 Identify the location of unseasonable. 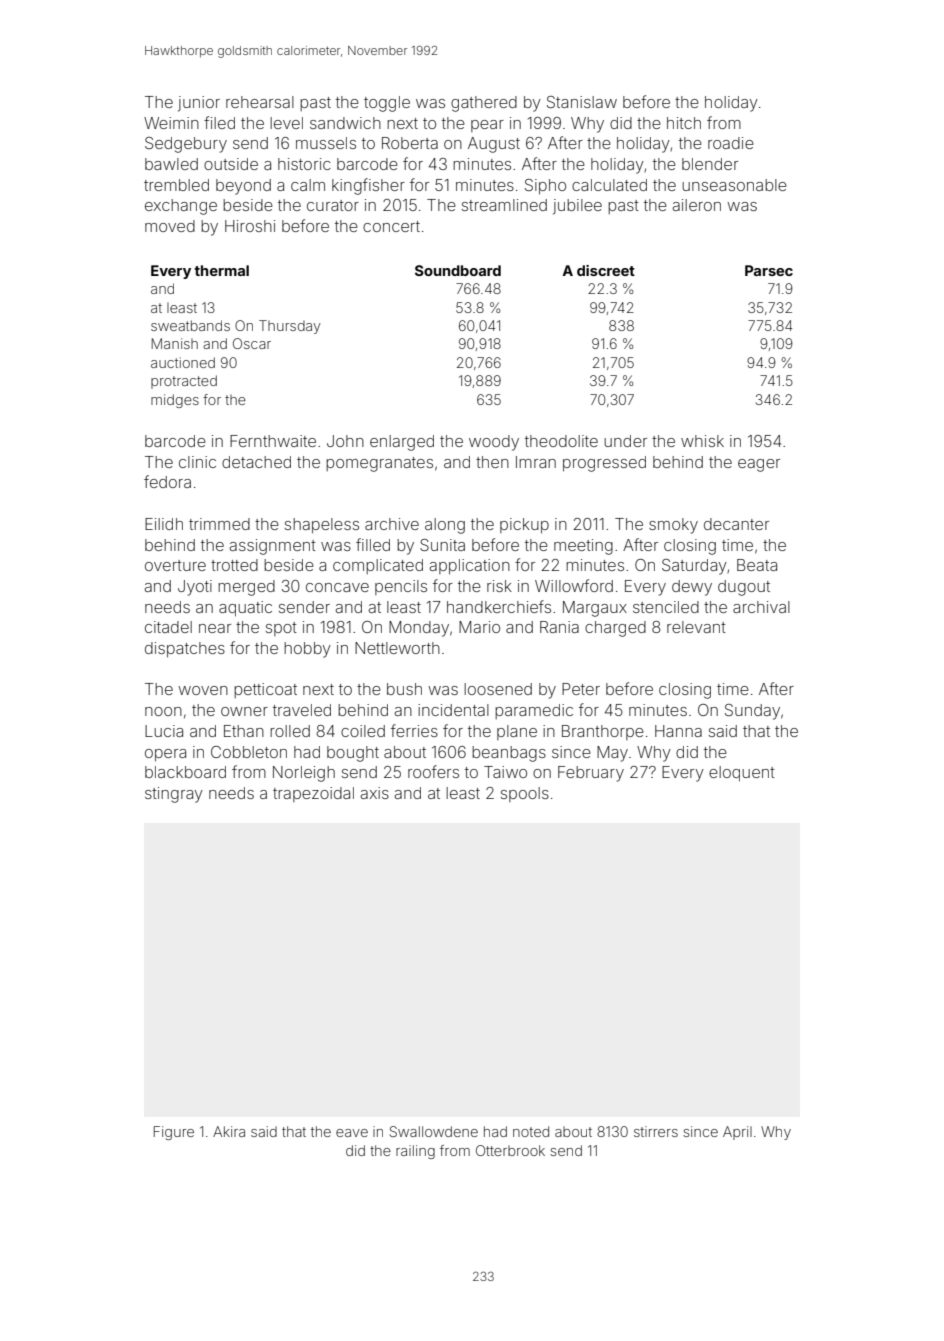
(734, 185).
